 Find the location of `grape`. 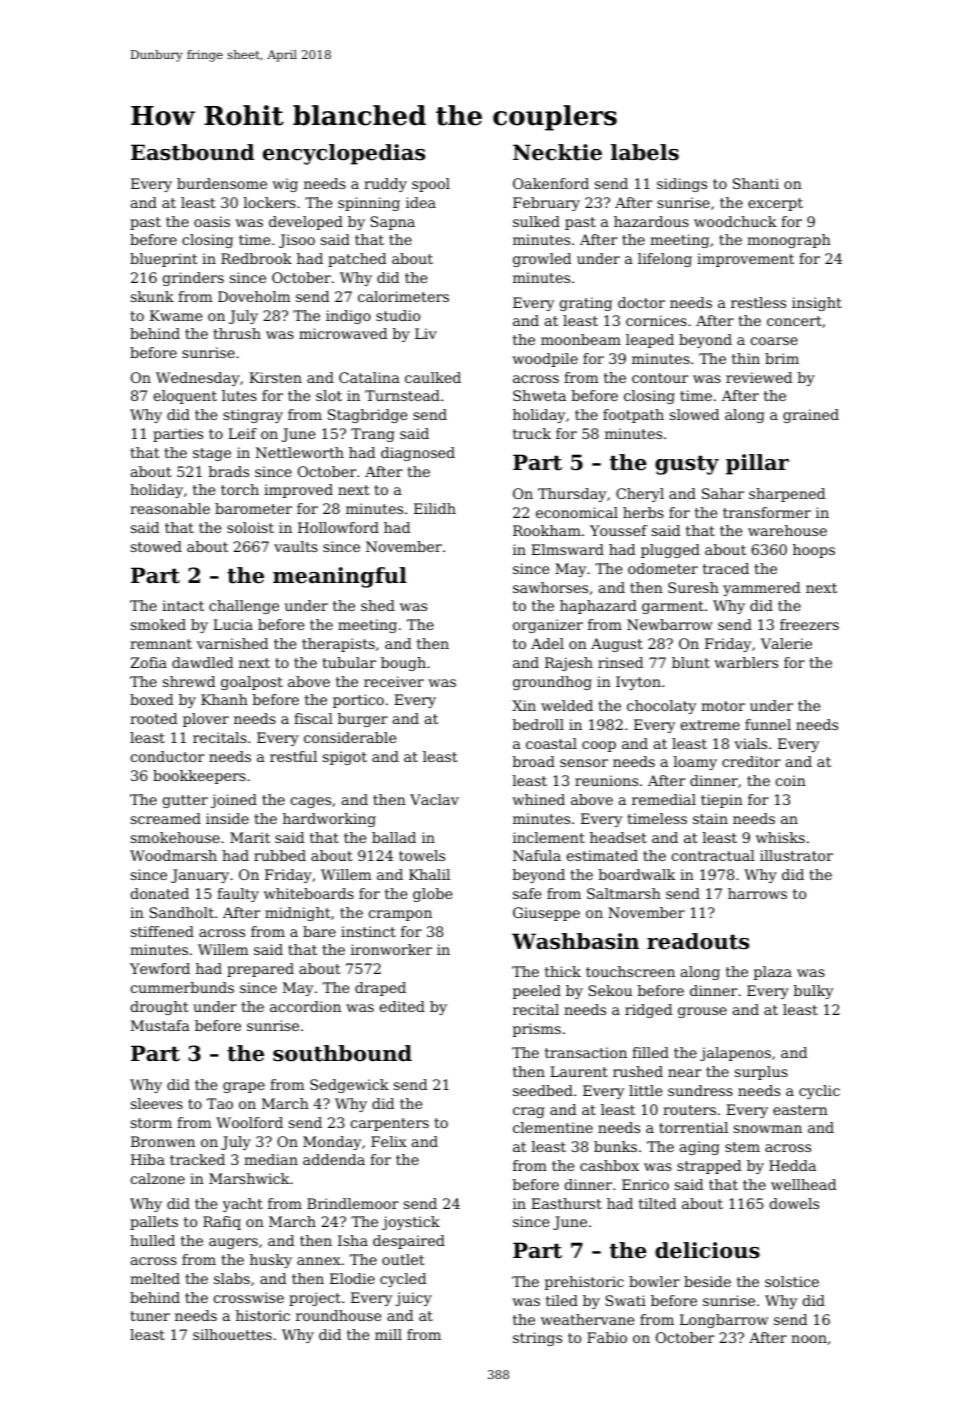

grape is located at coordinates (244, 1087).
